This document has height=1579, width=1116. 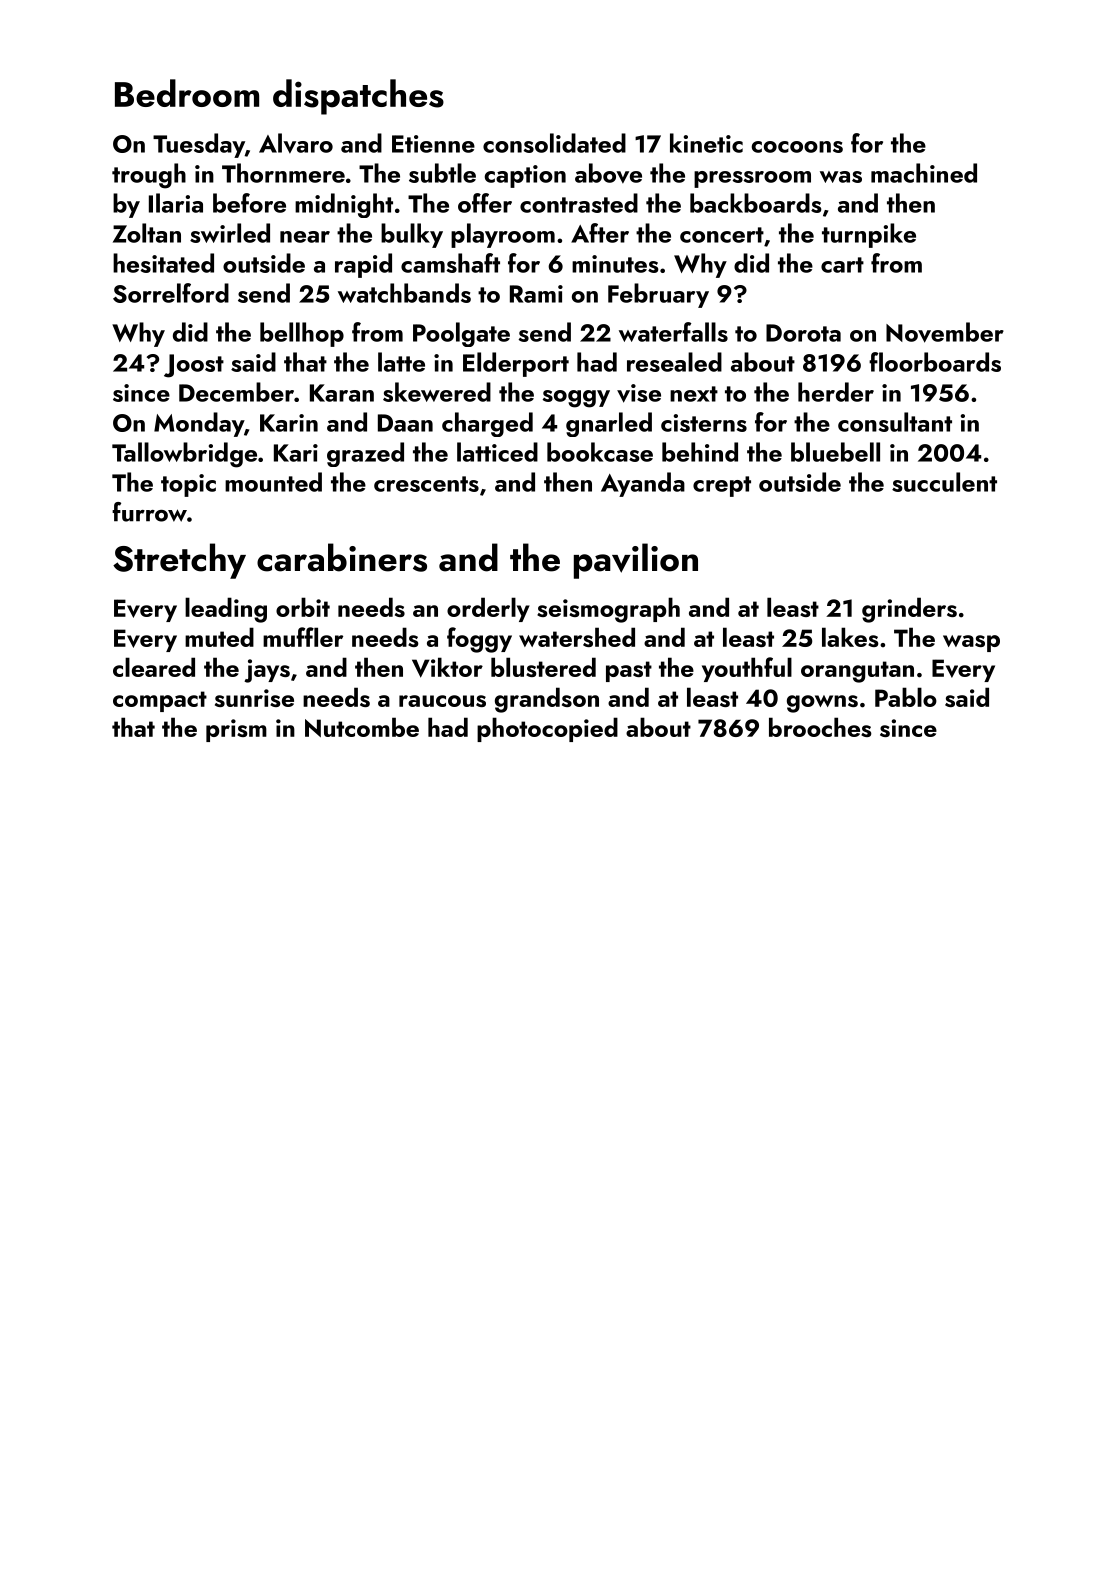 What do you see at coordinates (171, 293) in the document?
I see `Sorrelford` at bounding box center [171, 293].
